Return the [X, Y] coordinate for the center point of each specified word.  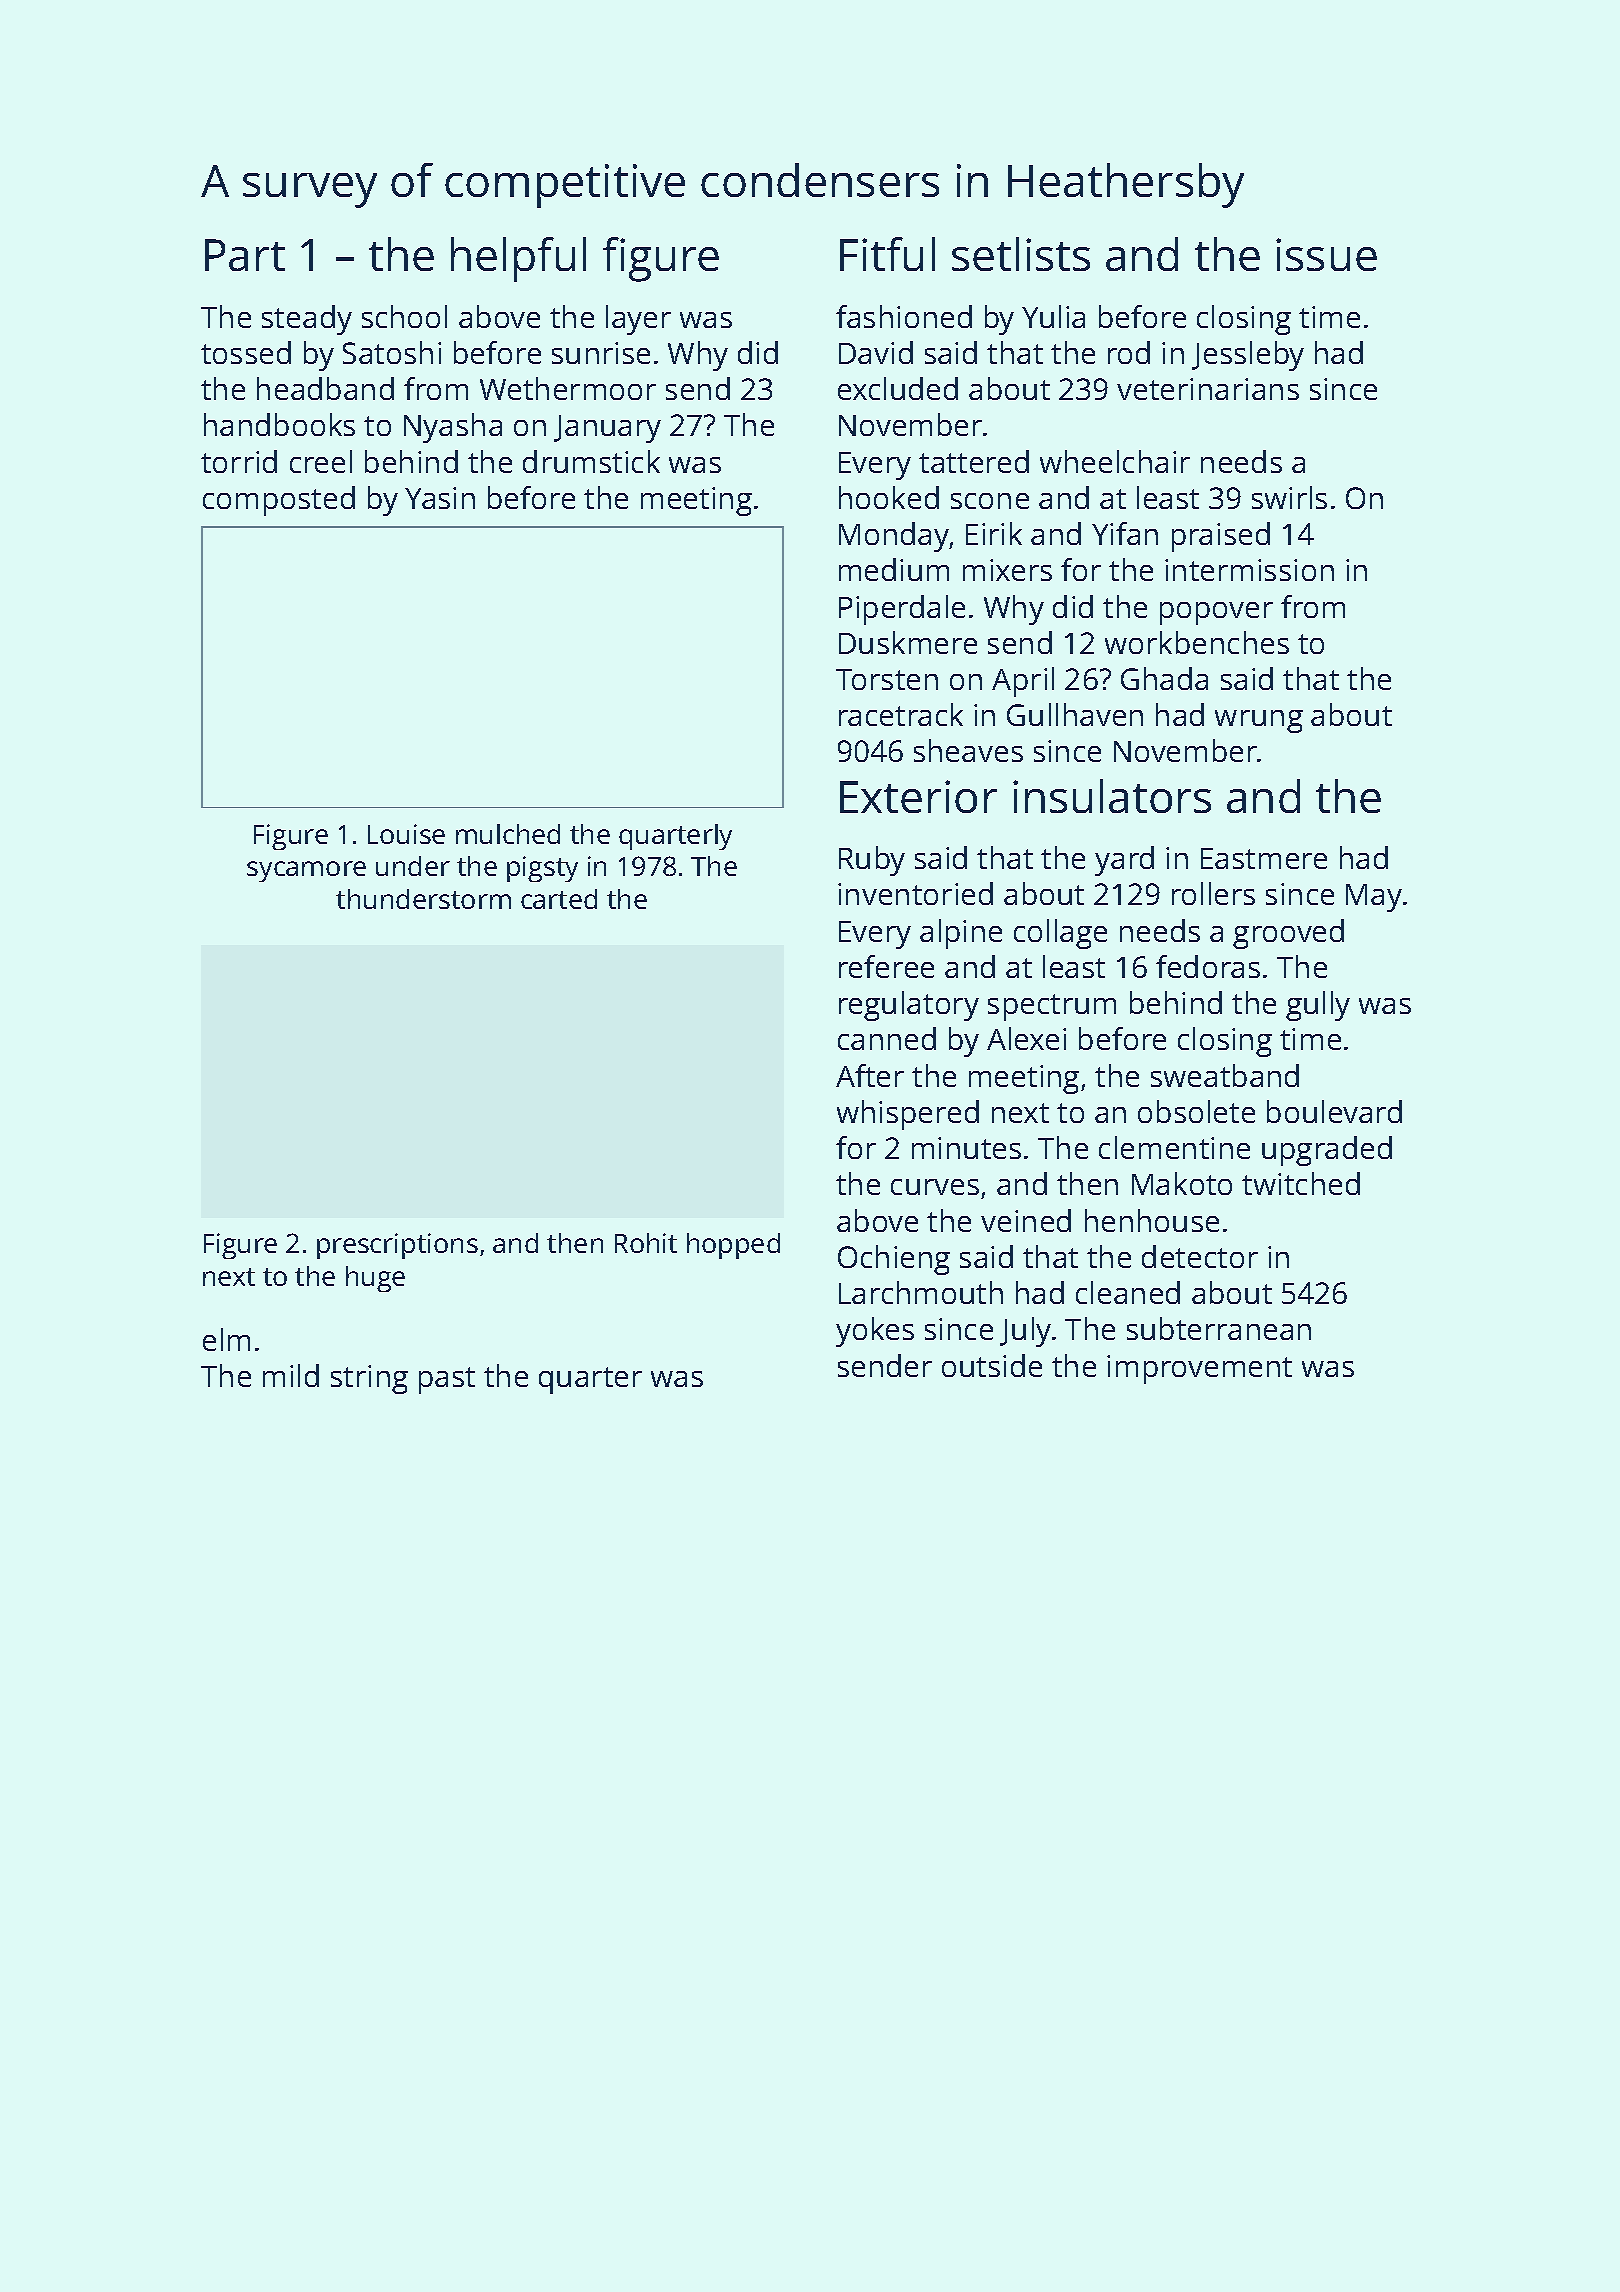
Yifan [1125, 533]
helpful [518, 259]
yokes [875, 1332]
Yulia [1053, 316]
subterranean [1219, 1328]
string [369, 1379]
